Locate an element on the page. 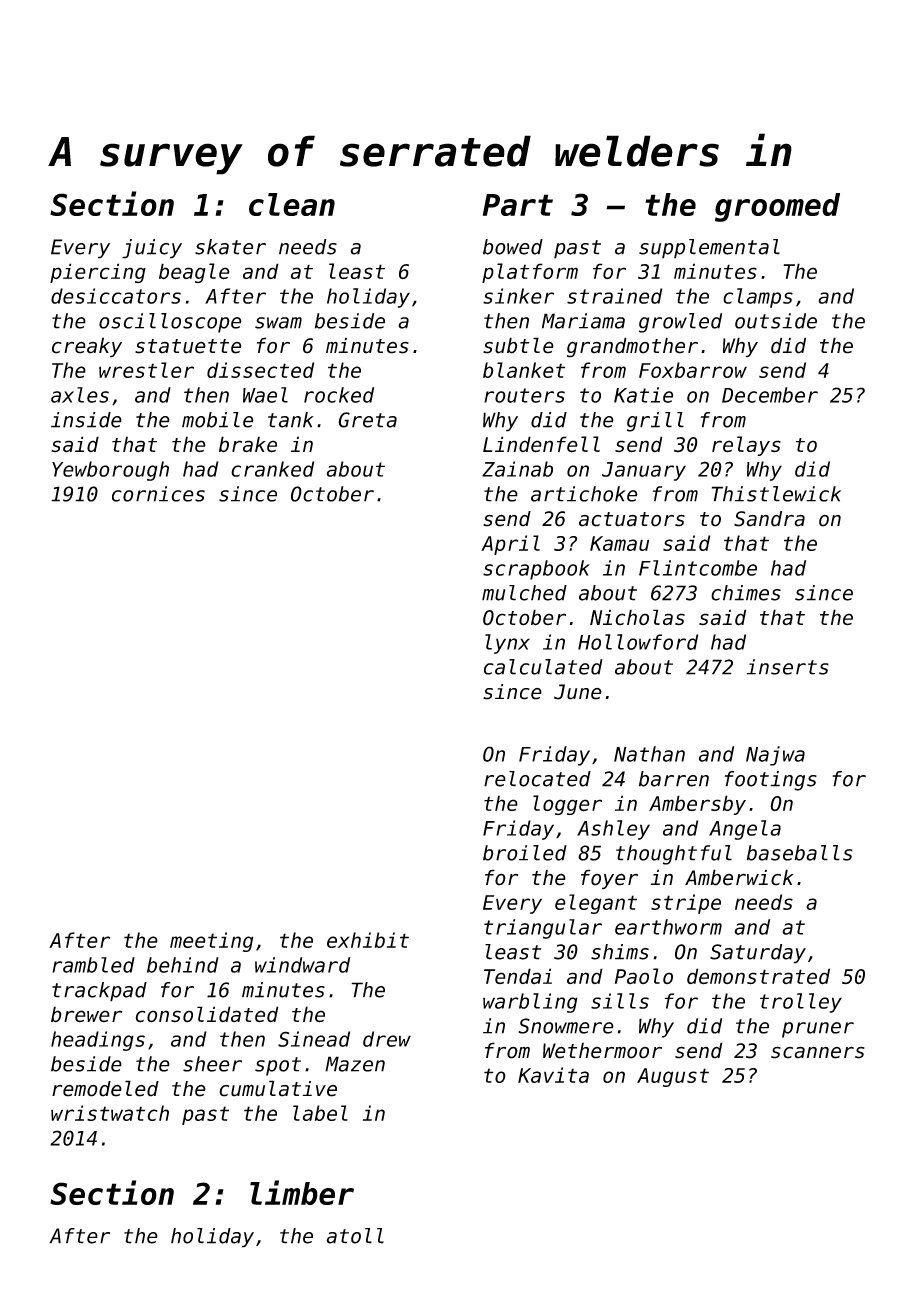  relays is located at coordinates (746, 446).
